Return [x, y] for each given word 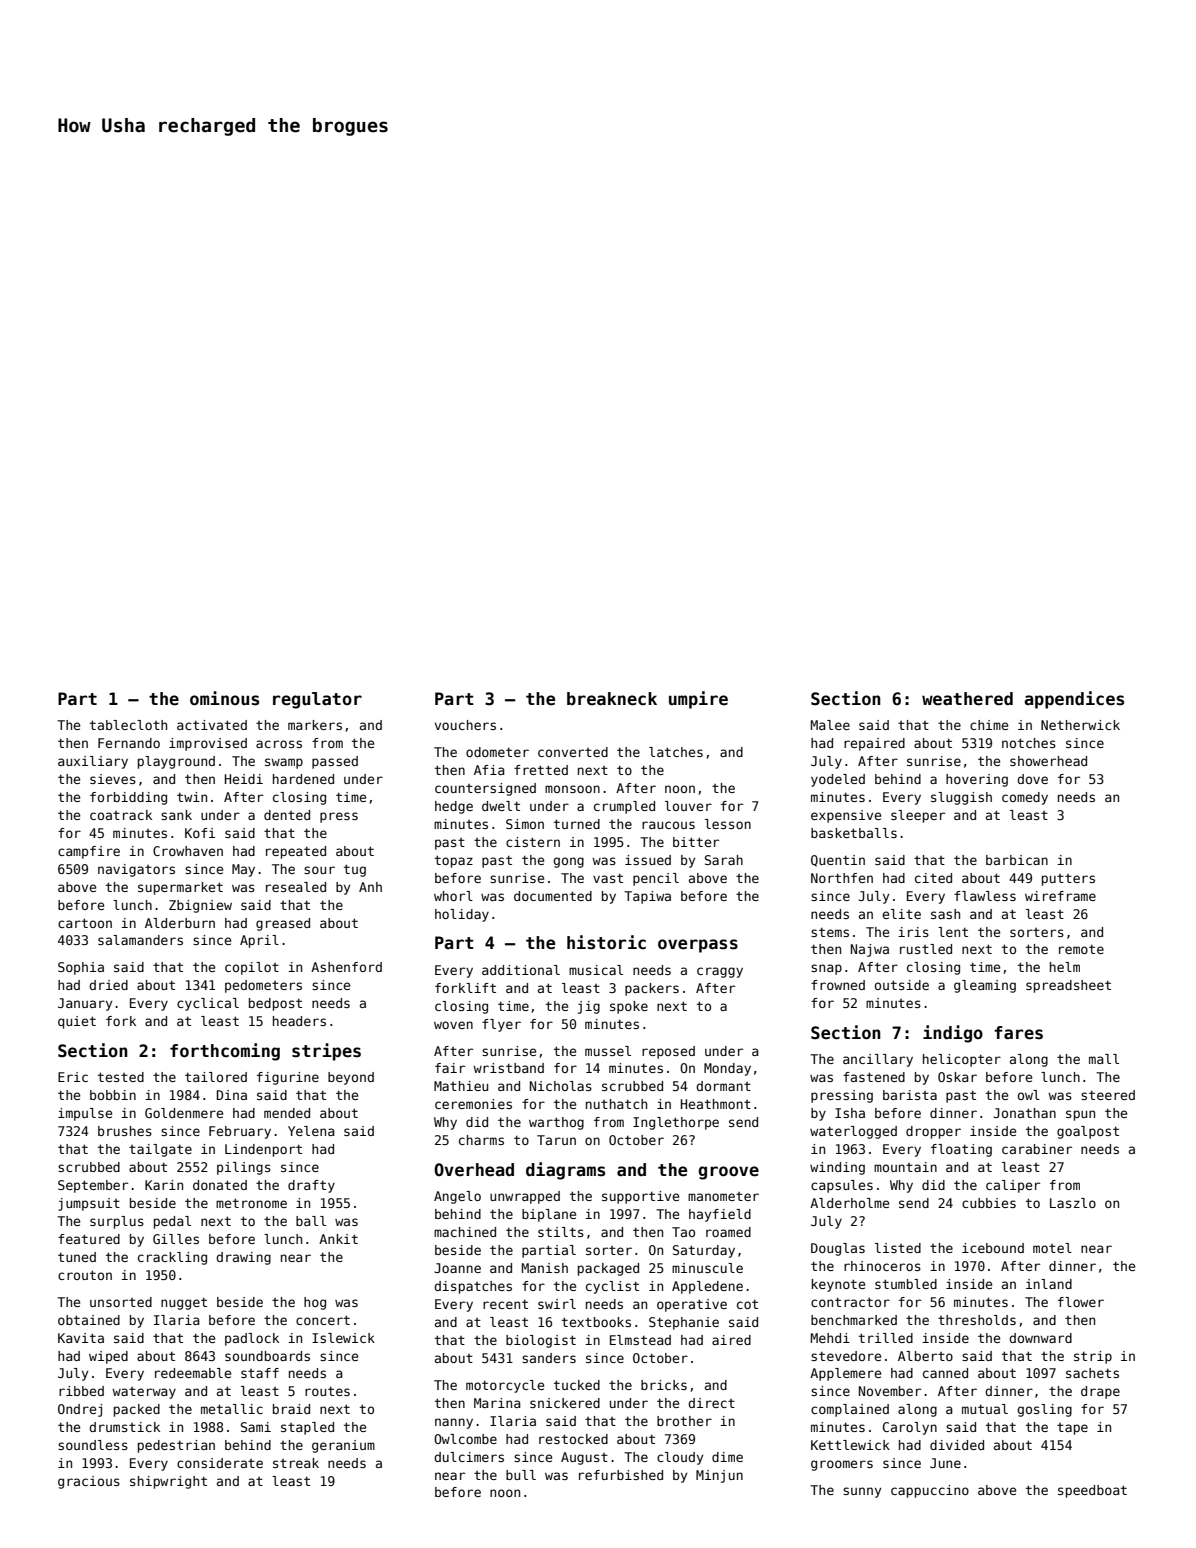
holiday [462, 915]
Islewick [343, 1338]
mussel [608, 1051]
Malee [830, 725]
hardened [303, 779]
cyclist [612, 1287]
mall [1104, 1059]
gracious [89, 1482]
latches [676, 752]
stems [830, 932]
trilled [886, 1338]
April [259, 941]
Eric [73, 1077]
